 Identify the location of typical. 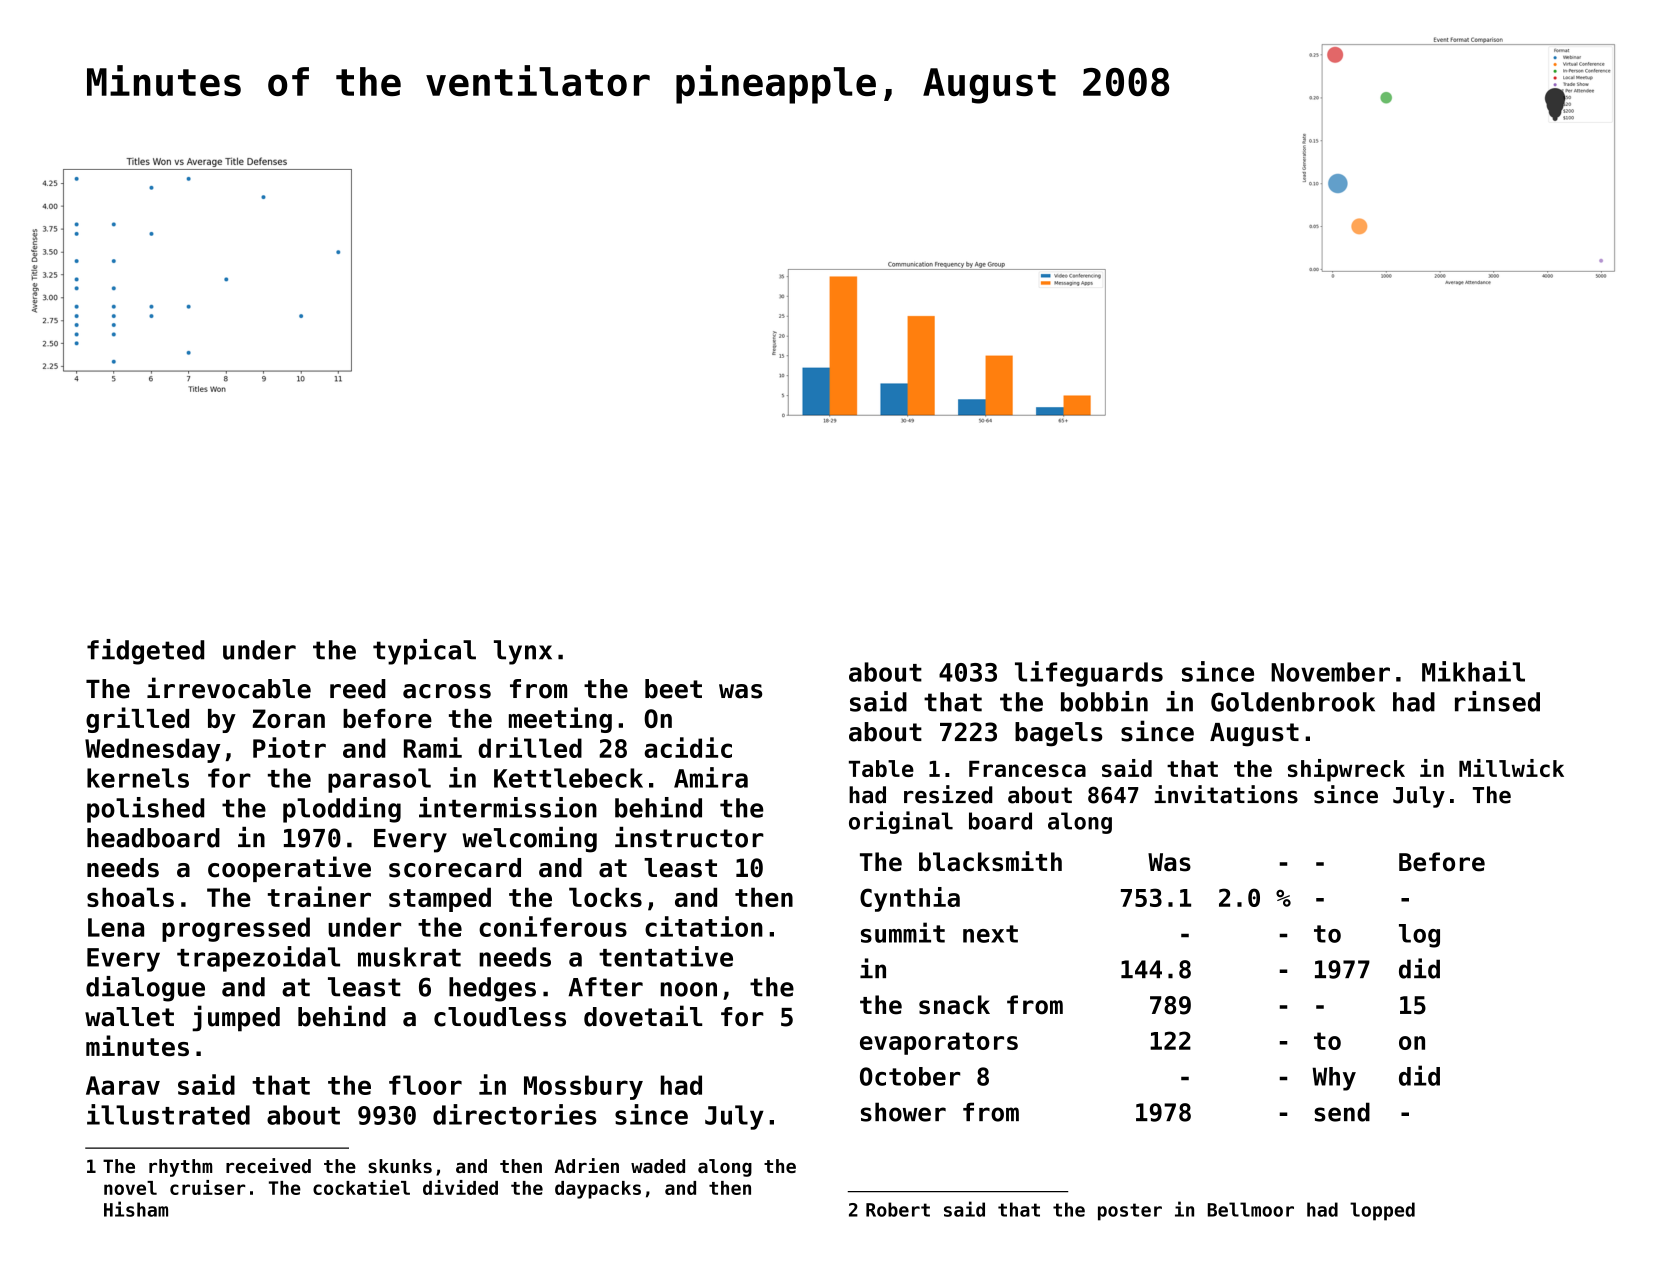
(424, 652).
